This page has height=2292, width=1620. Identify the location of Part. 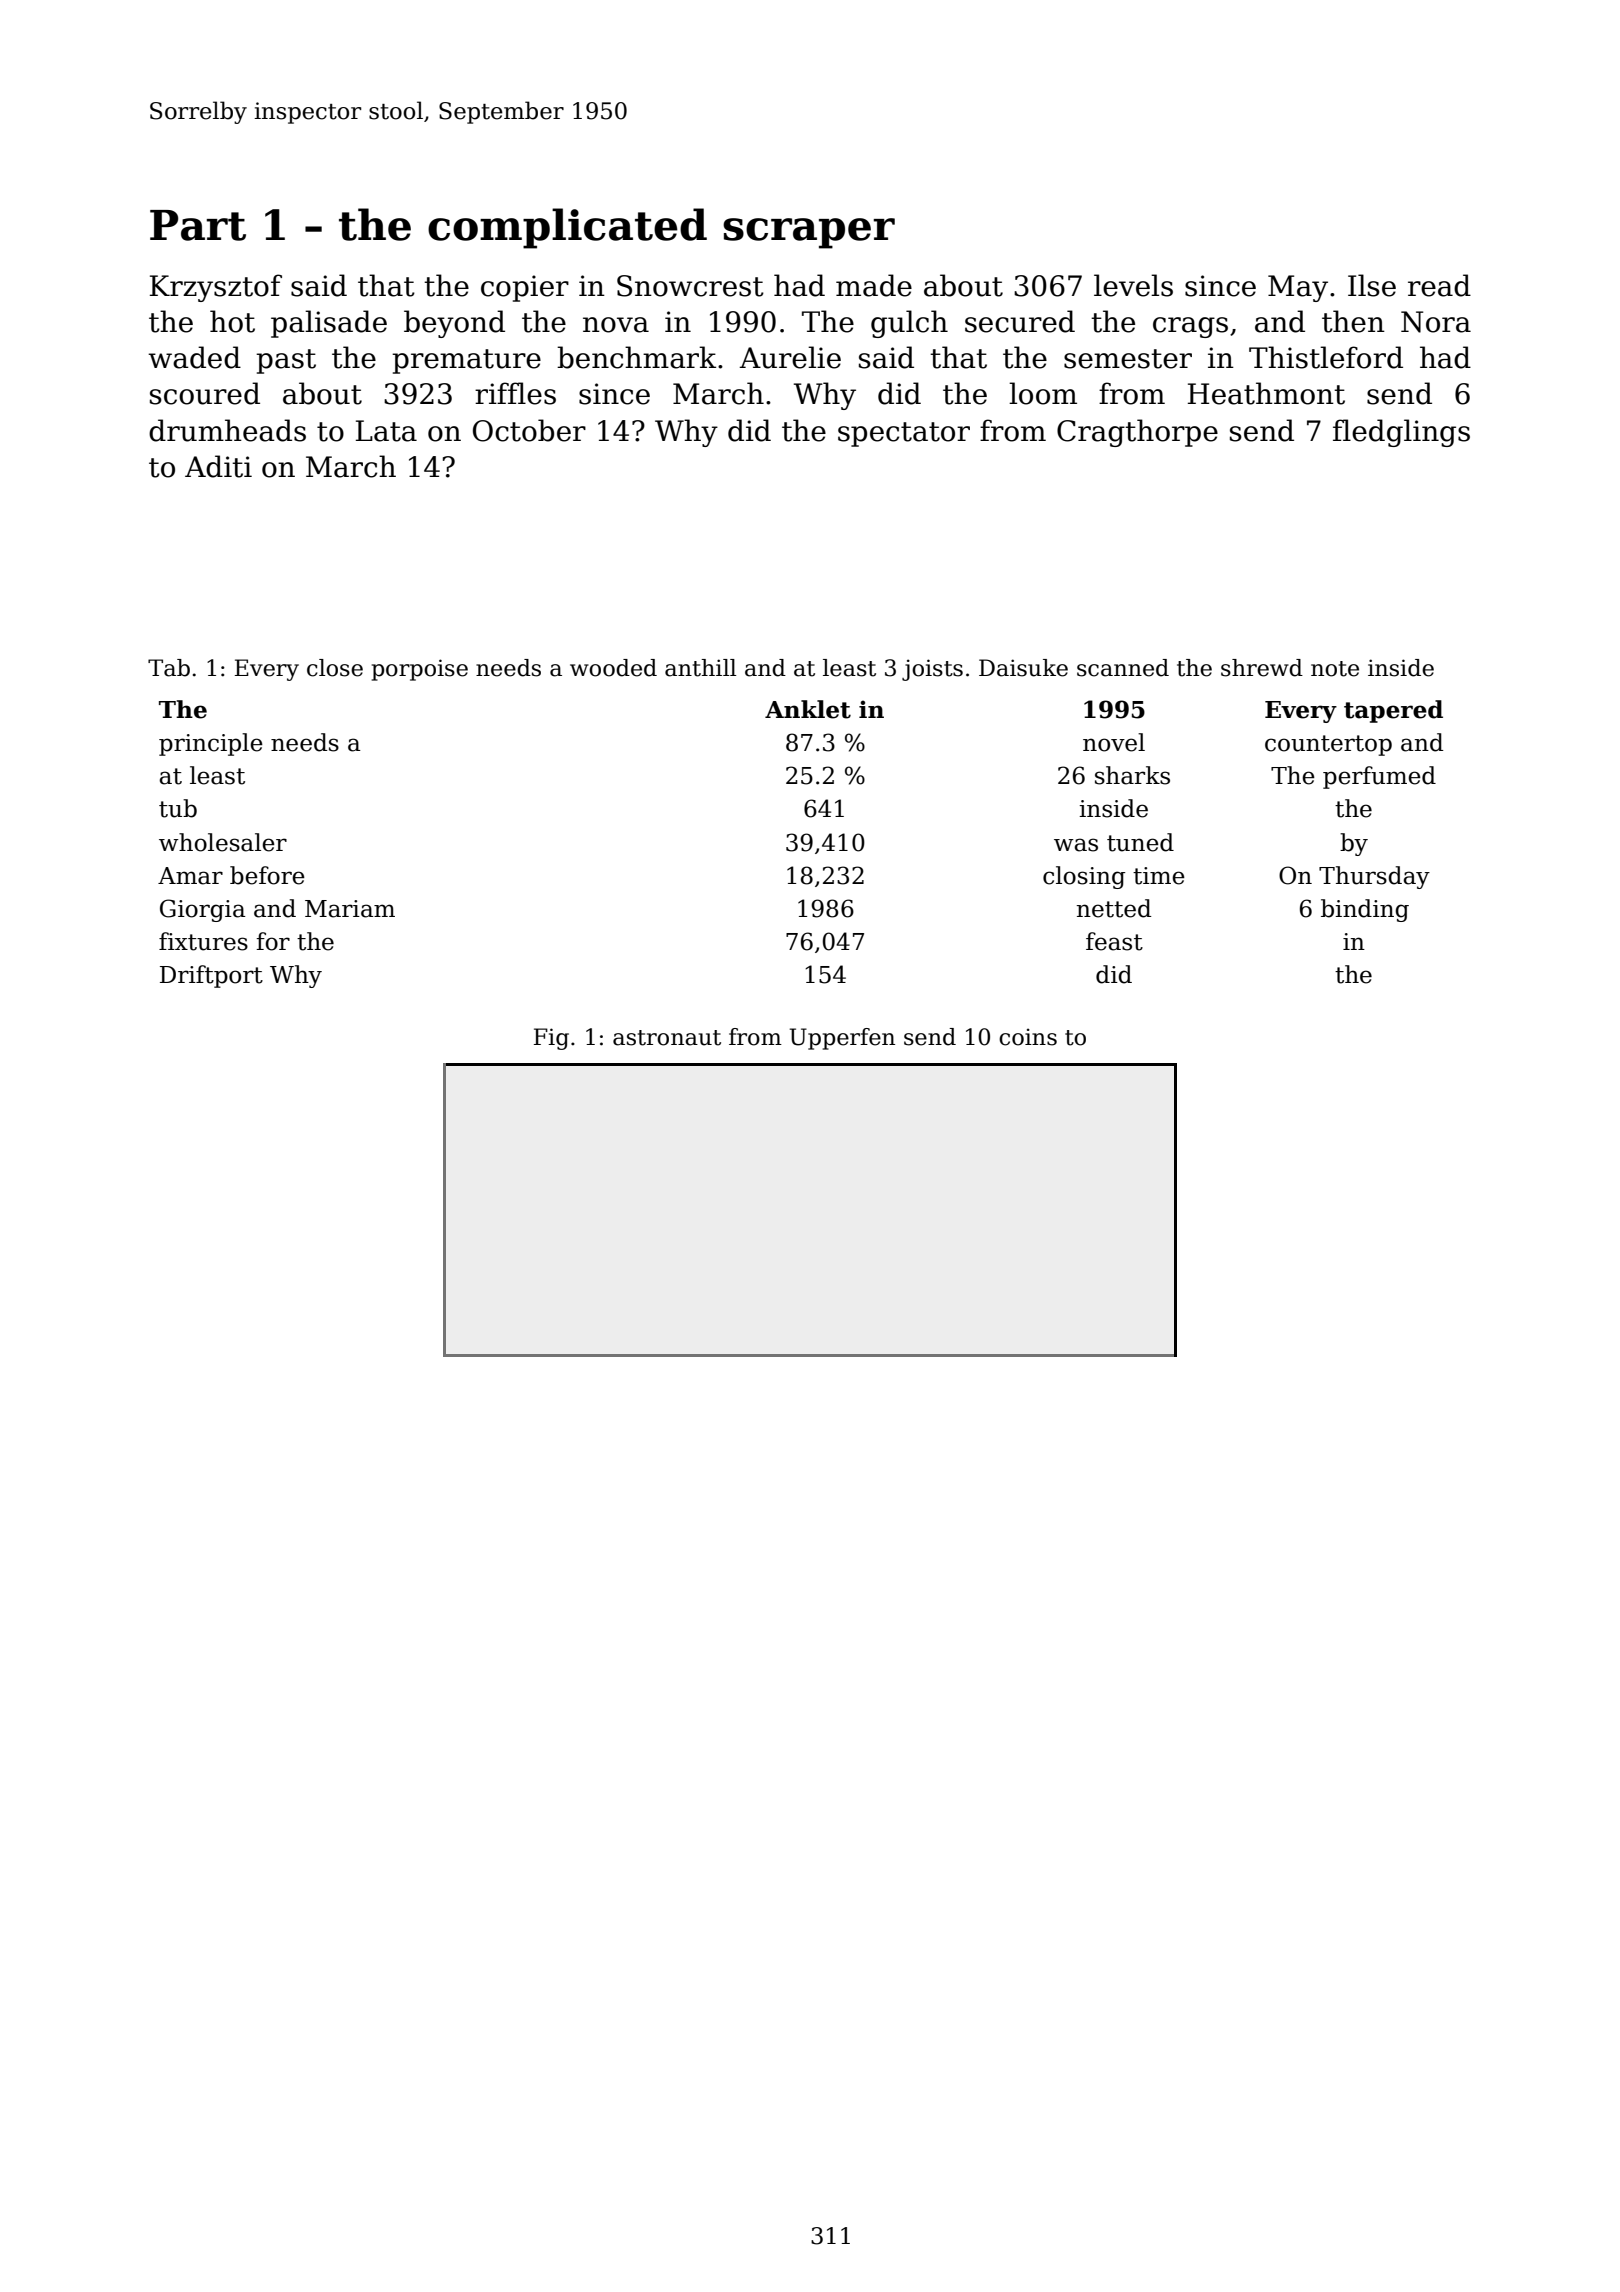
(198, 225).
